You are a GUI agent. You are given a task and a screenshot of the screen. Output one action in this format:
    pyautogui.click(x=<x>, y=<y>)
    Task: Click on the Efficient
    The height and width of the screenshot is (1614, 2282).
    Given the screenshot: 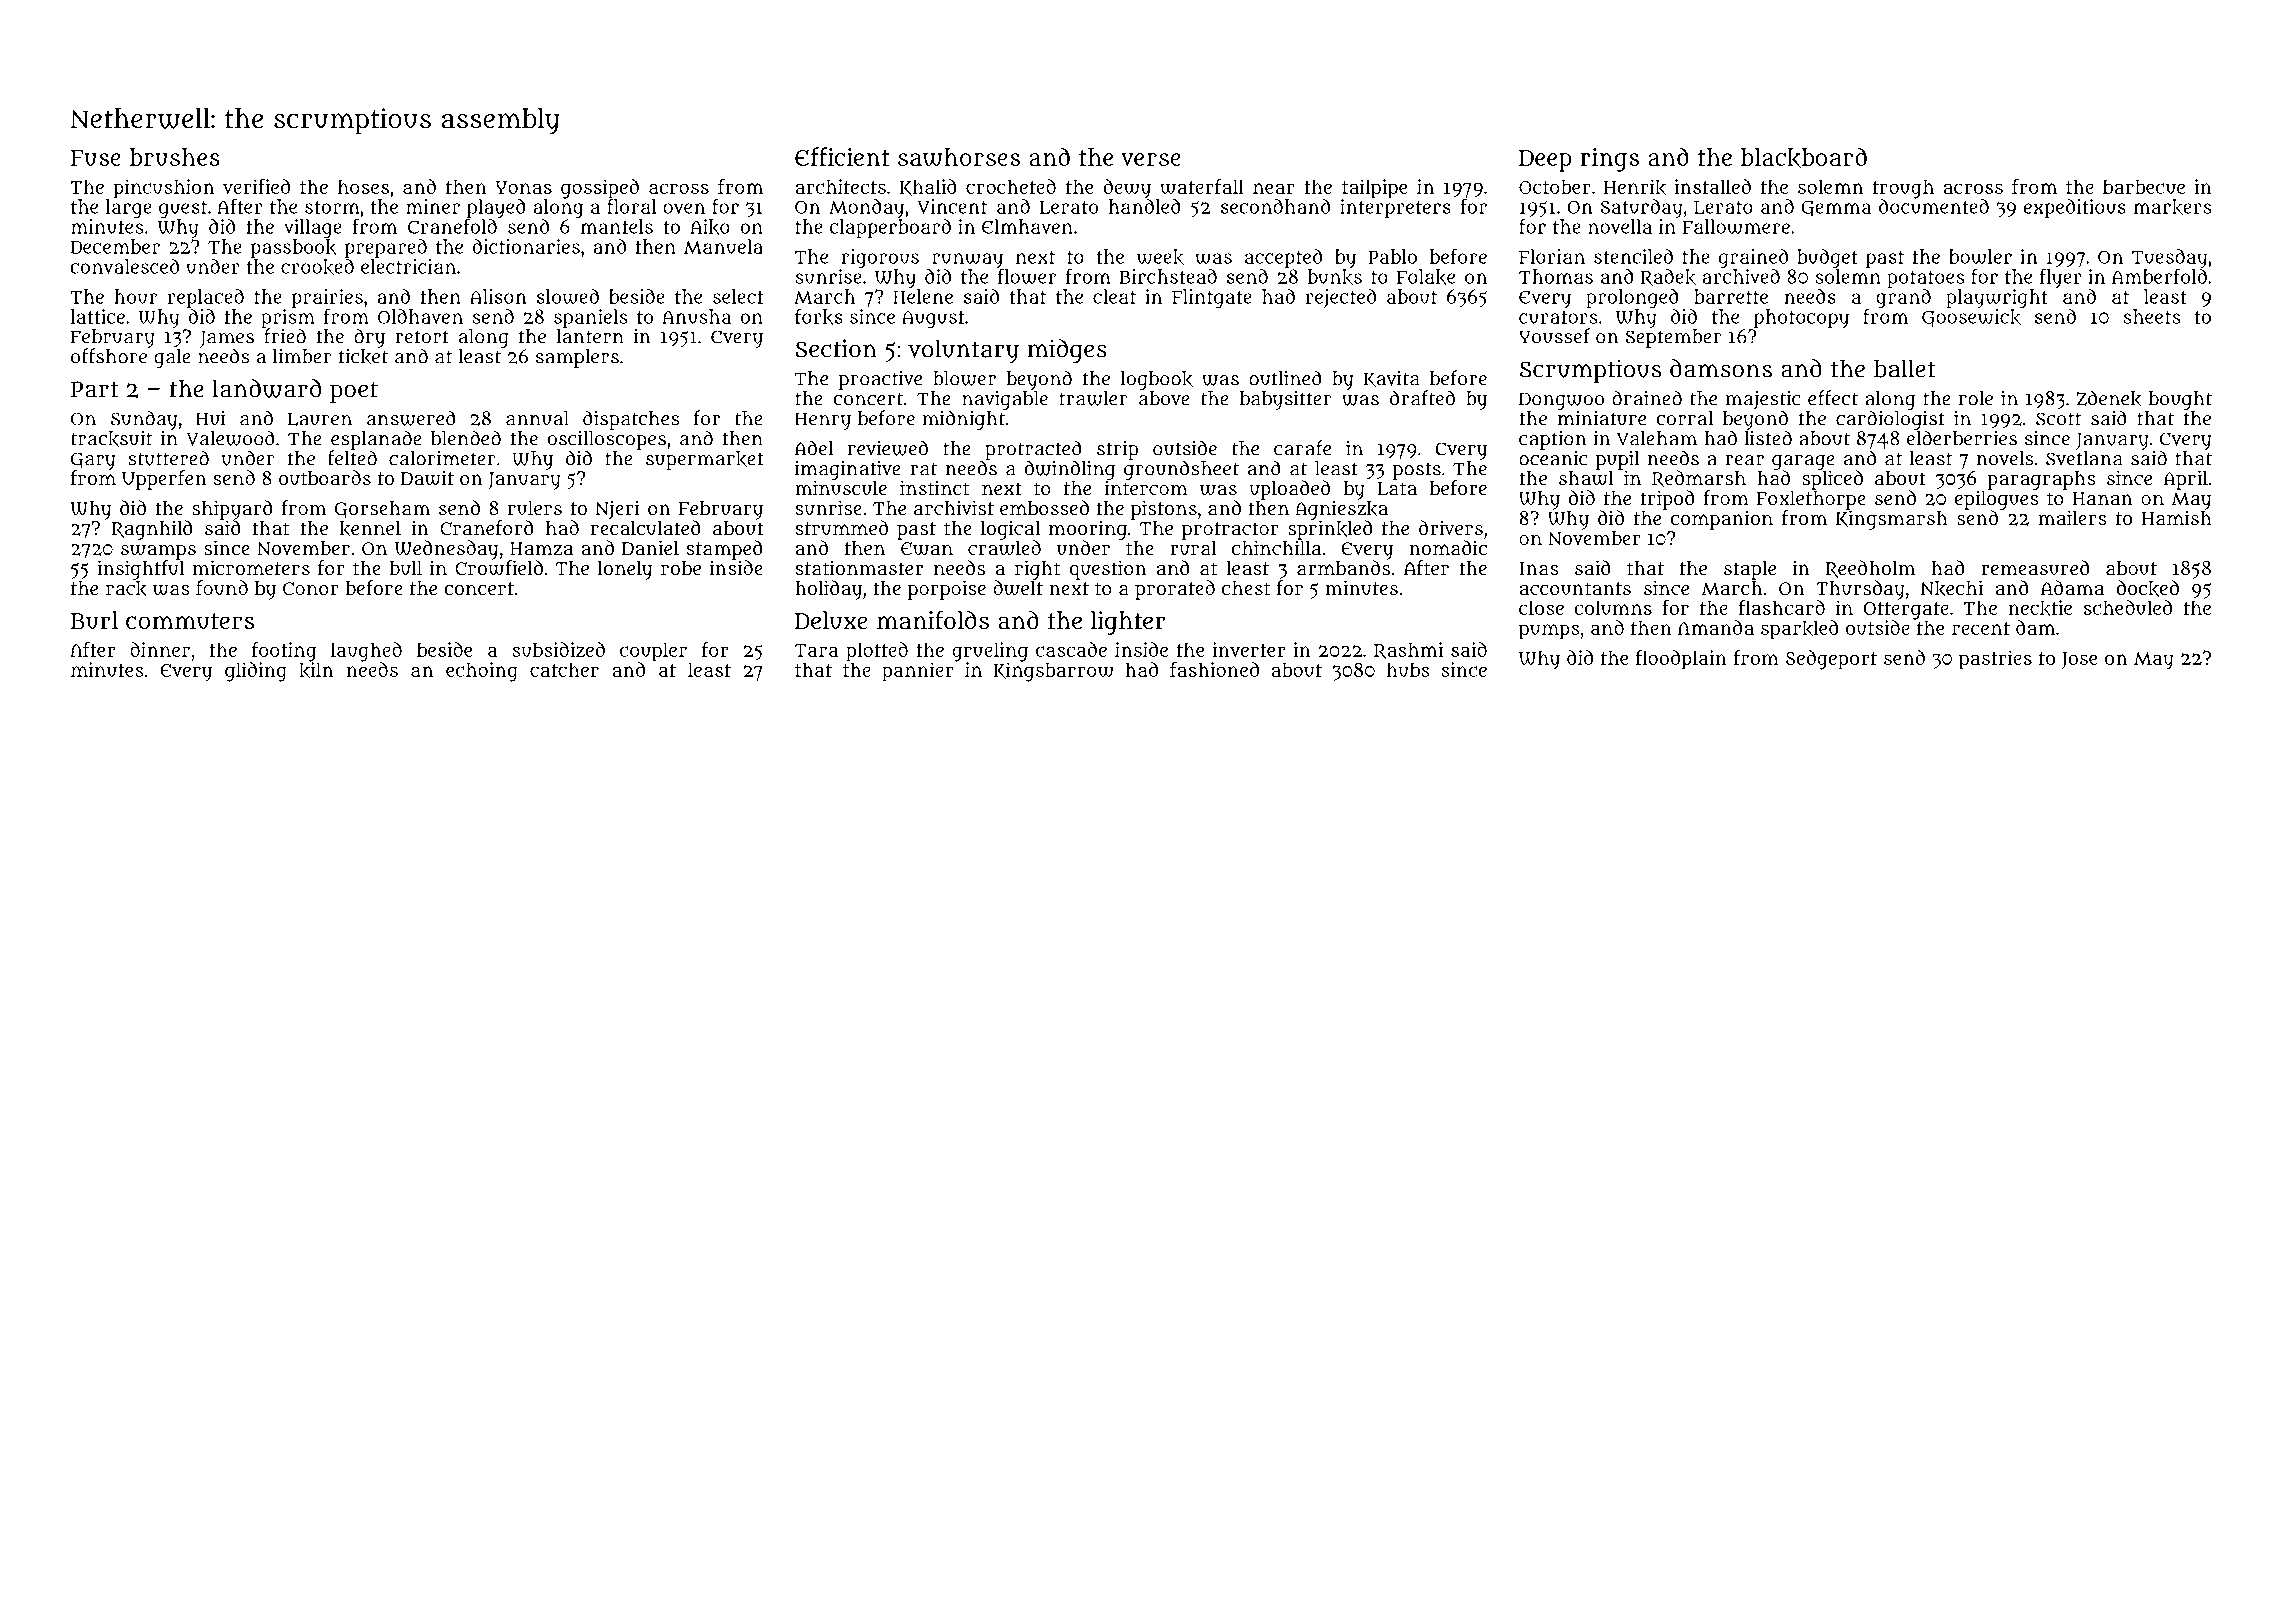 What is the action you would take?
    pyautogui.click(x=842, y=156)
